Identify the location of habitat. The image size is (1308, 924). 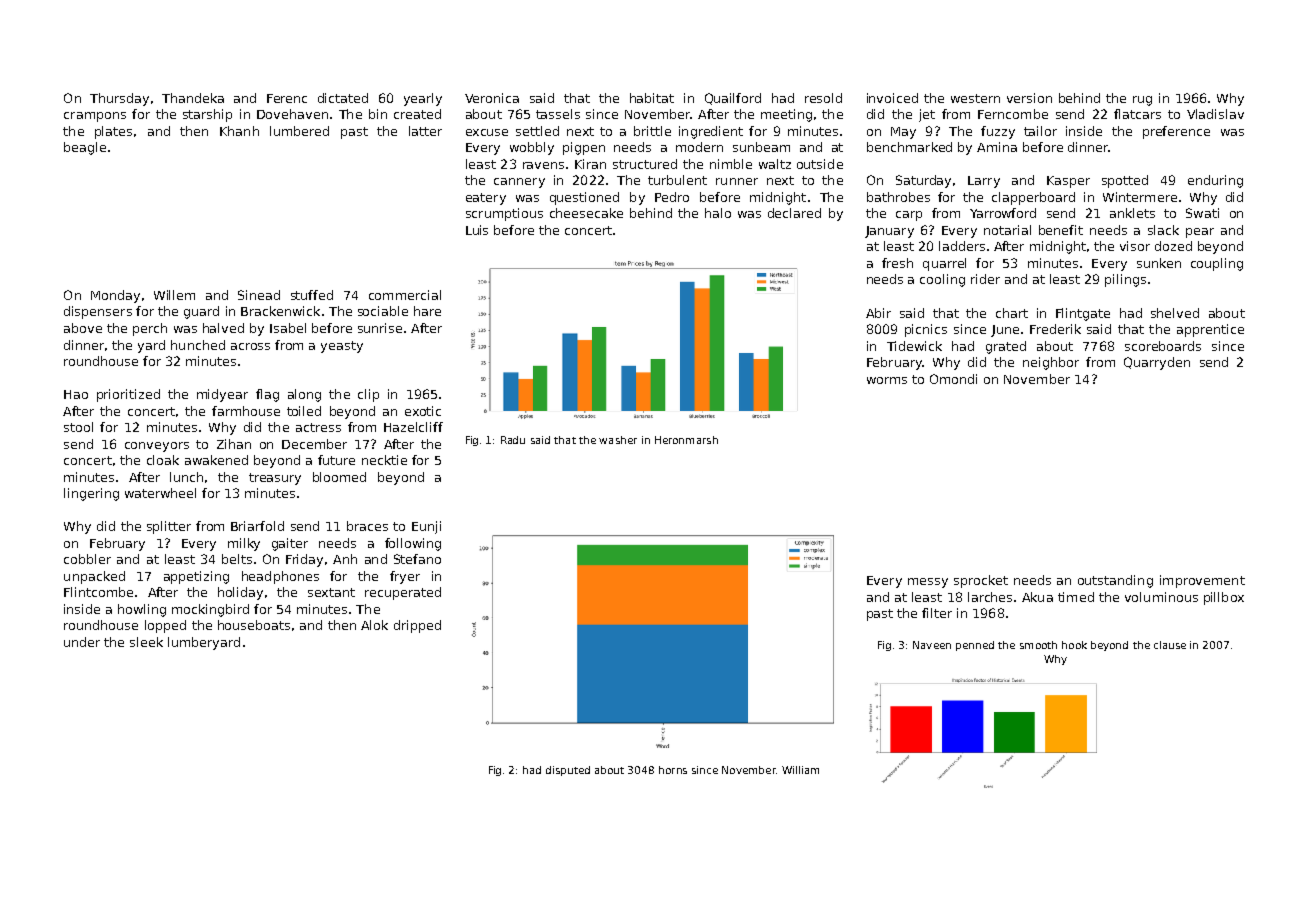
(652, 98).
